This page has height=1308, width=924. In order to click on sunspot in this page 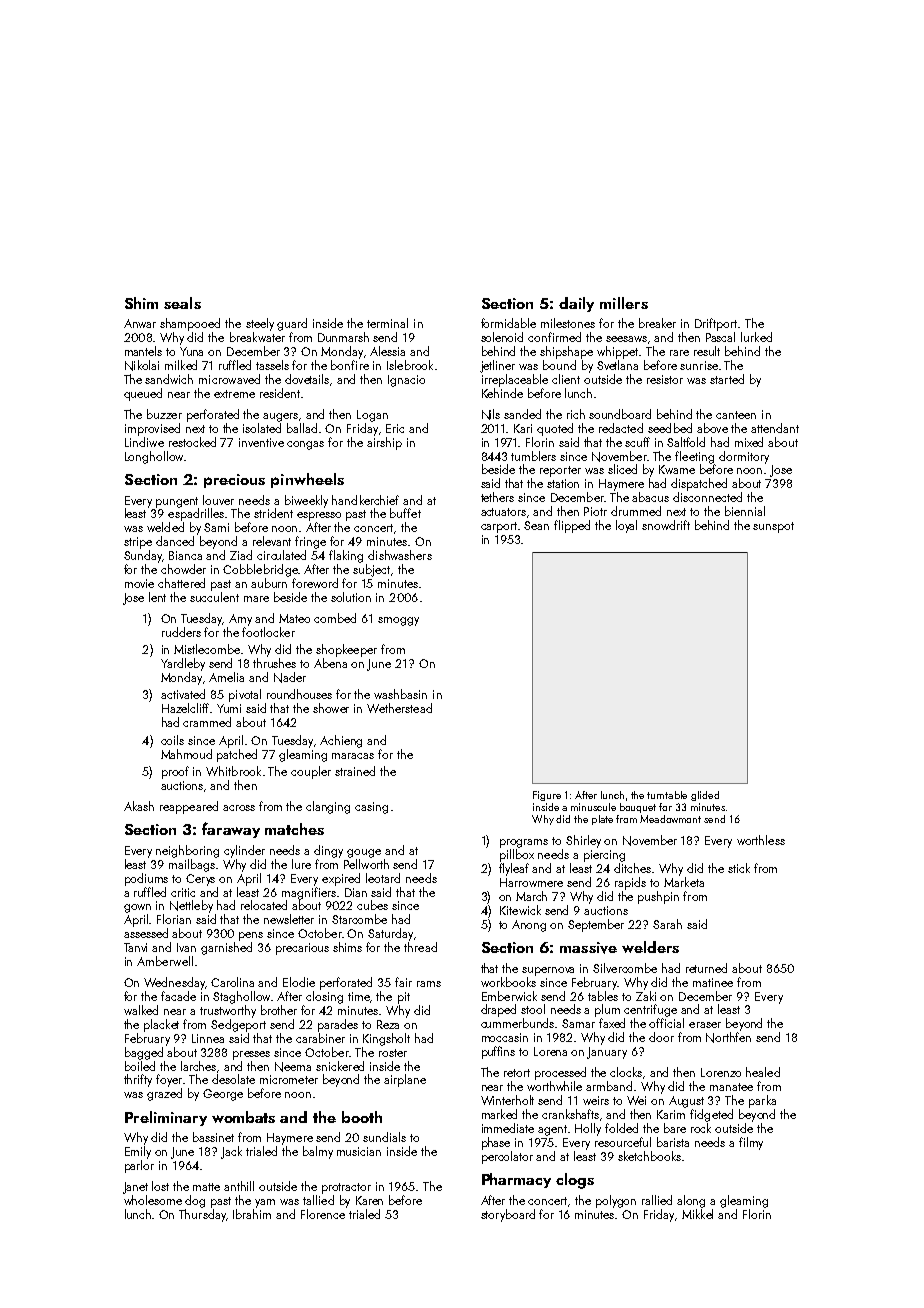, I will do `click(773, 527)`.
